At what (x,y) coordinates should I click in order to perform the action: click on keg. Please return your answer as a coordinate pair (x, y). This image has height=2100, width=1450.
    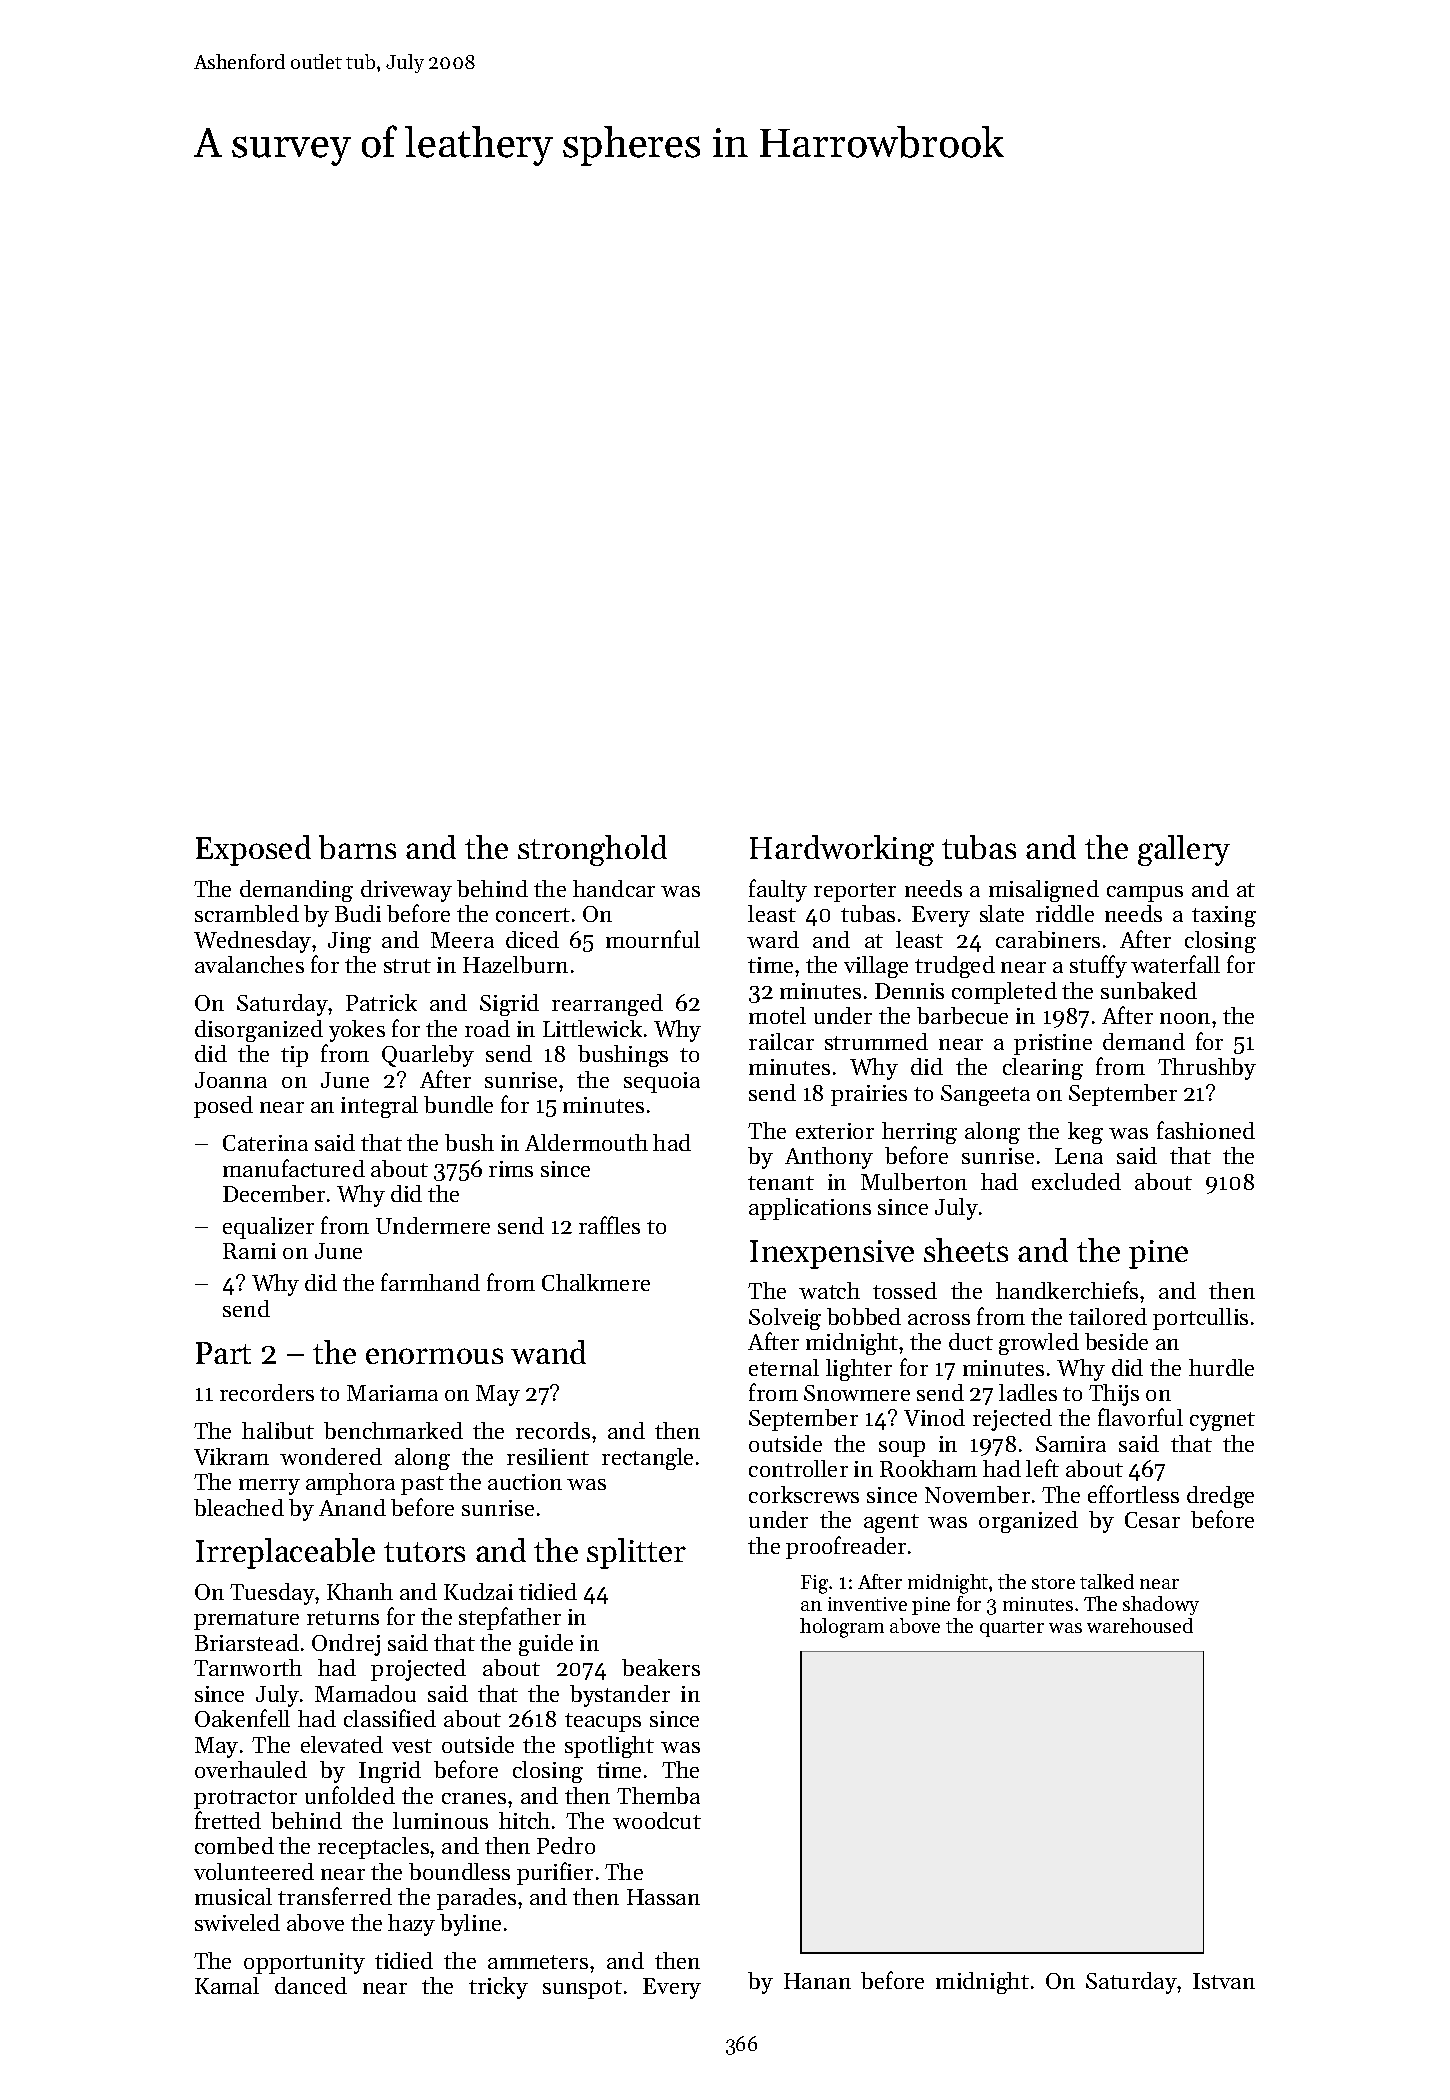
    Looking at the image, I should click on (1085, 1133).
